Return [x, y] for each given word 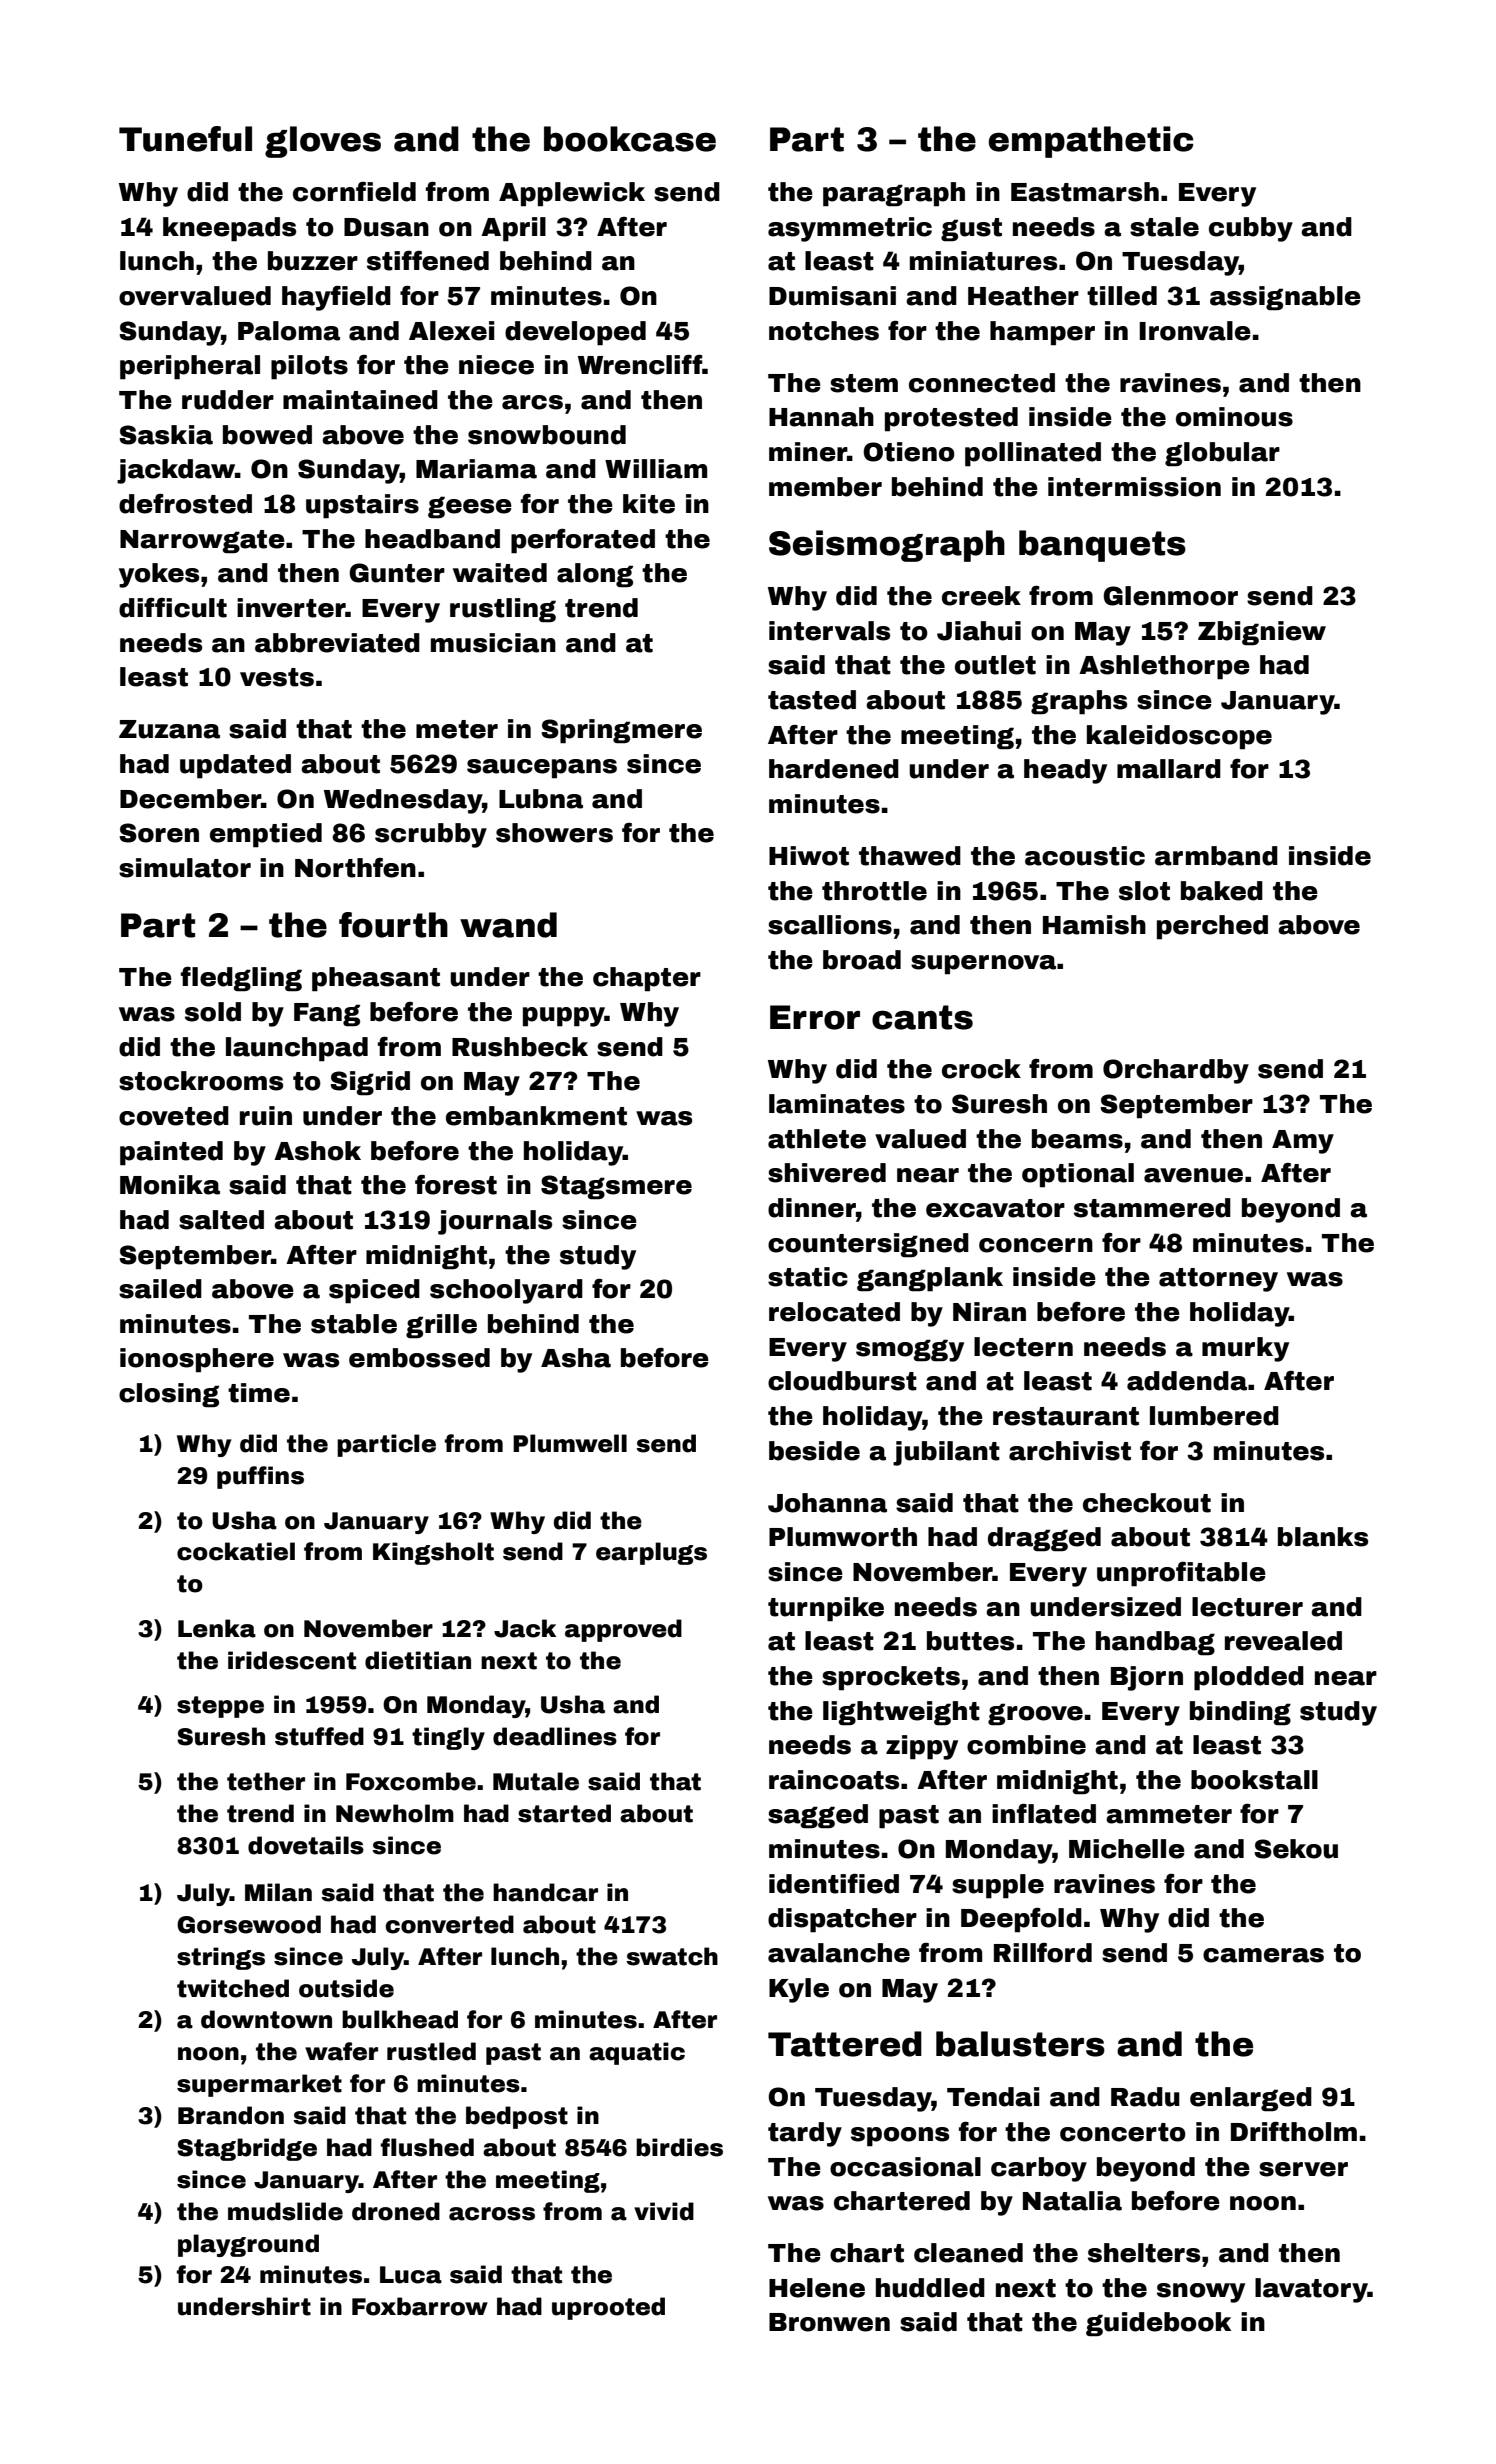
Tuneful [185, 139]
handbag [1155, 1643]
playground [248, 2245]
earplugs [651, 1553]
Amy [1303, 1142]
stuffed [319, 1736]
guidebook [1158, 2324]
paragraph [894, 194]
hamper [1042, 333]
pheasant [376, 979]
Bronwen [829, 2322]
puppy [564, 1017]
